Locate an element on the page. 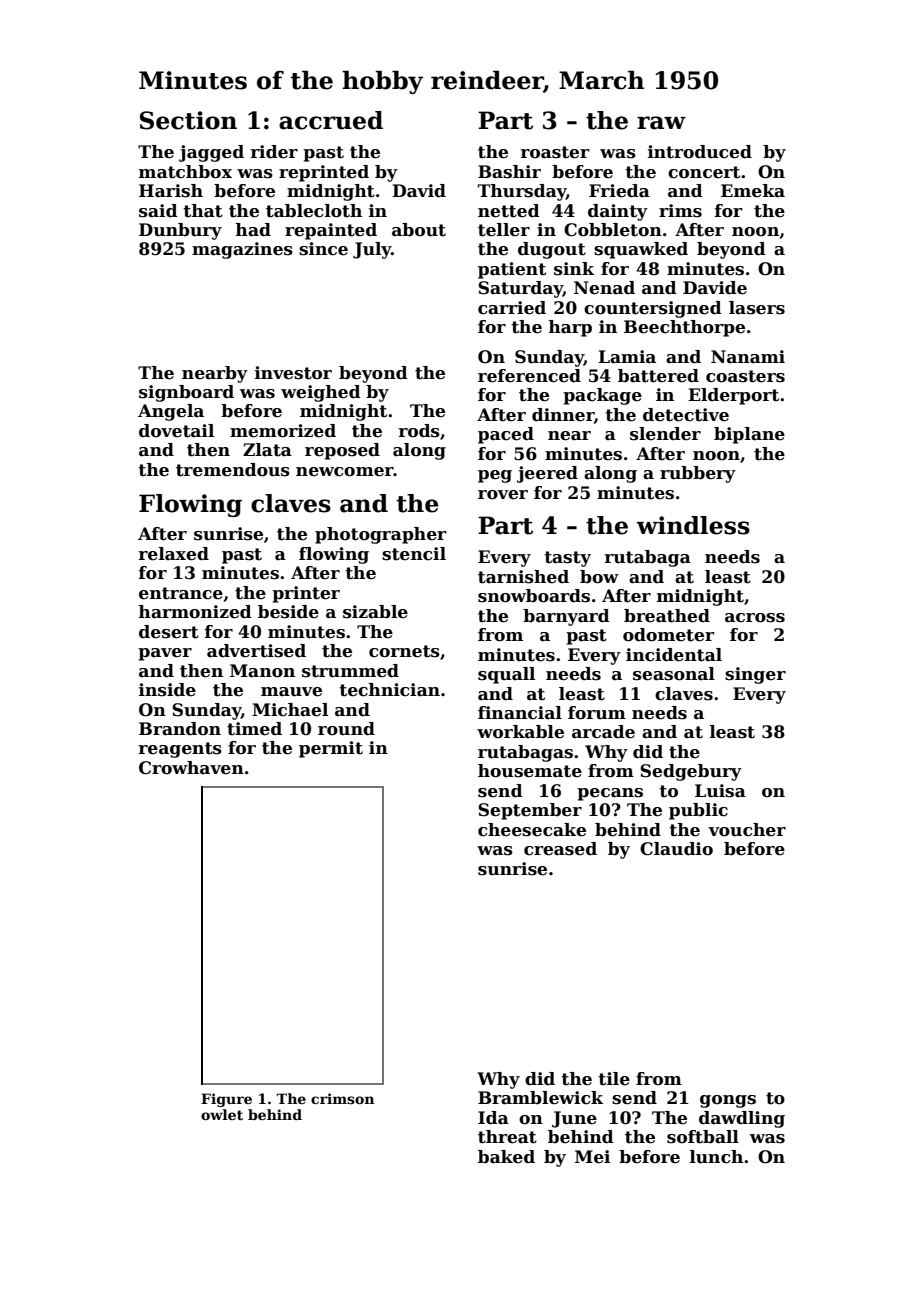  baked is located at coordinates (506, 1157).
